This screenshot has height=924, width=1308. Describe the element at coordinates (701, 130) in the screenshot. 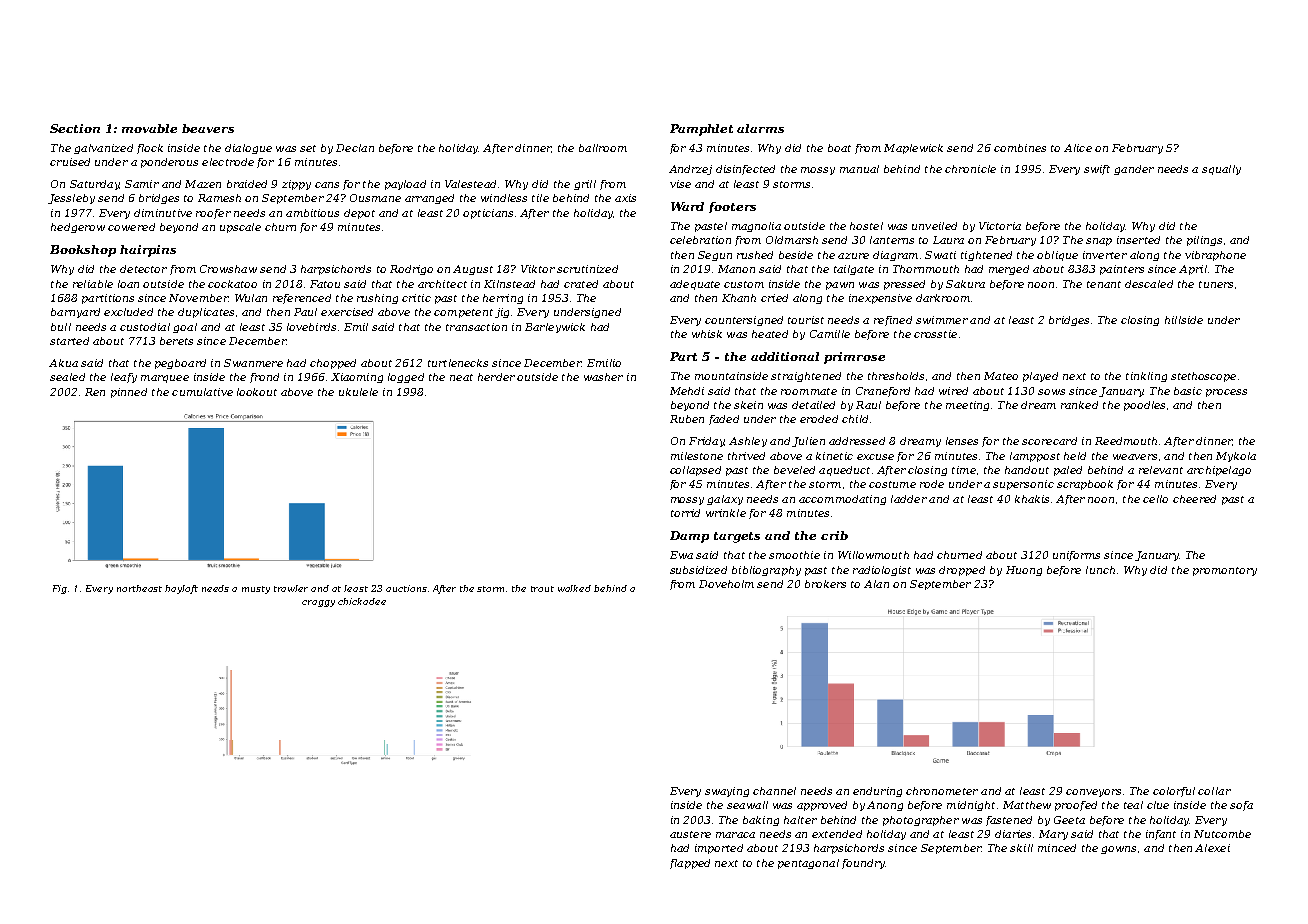

I see `Pamphlet` at that location.
